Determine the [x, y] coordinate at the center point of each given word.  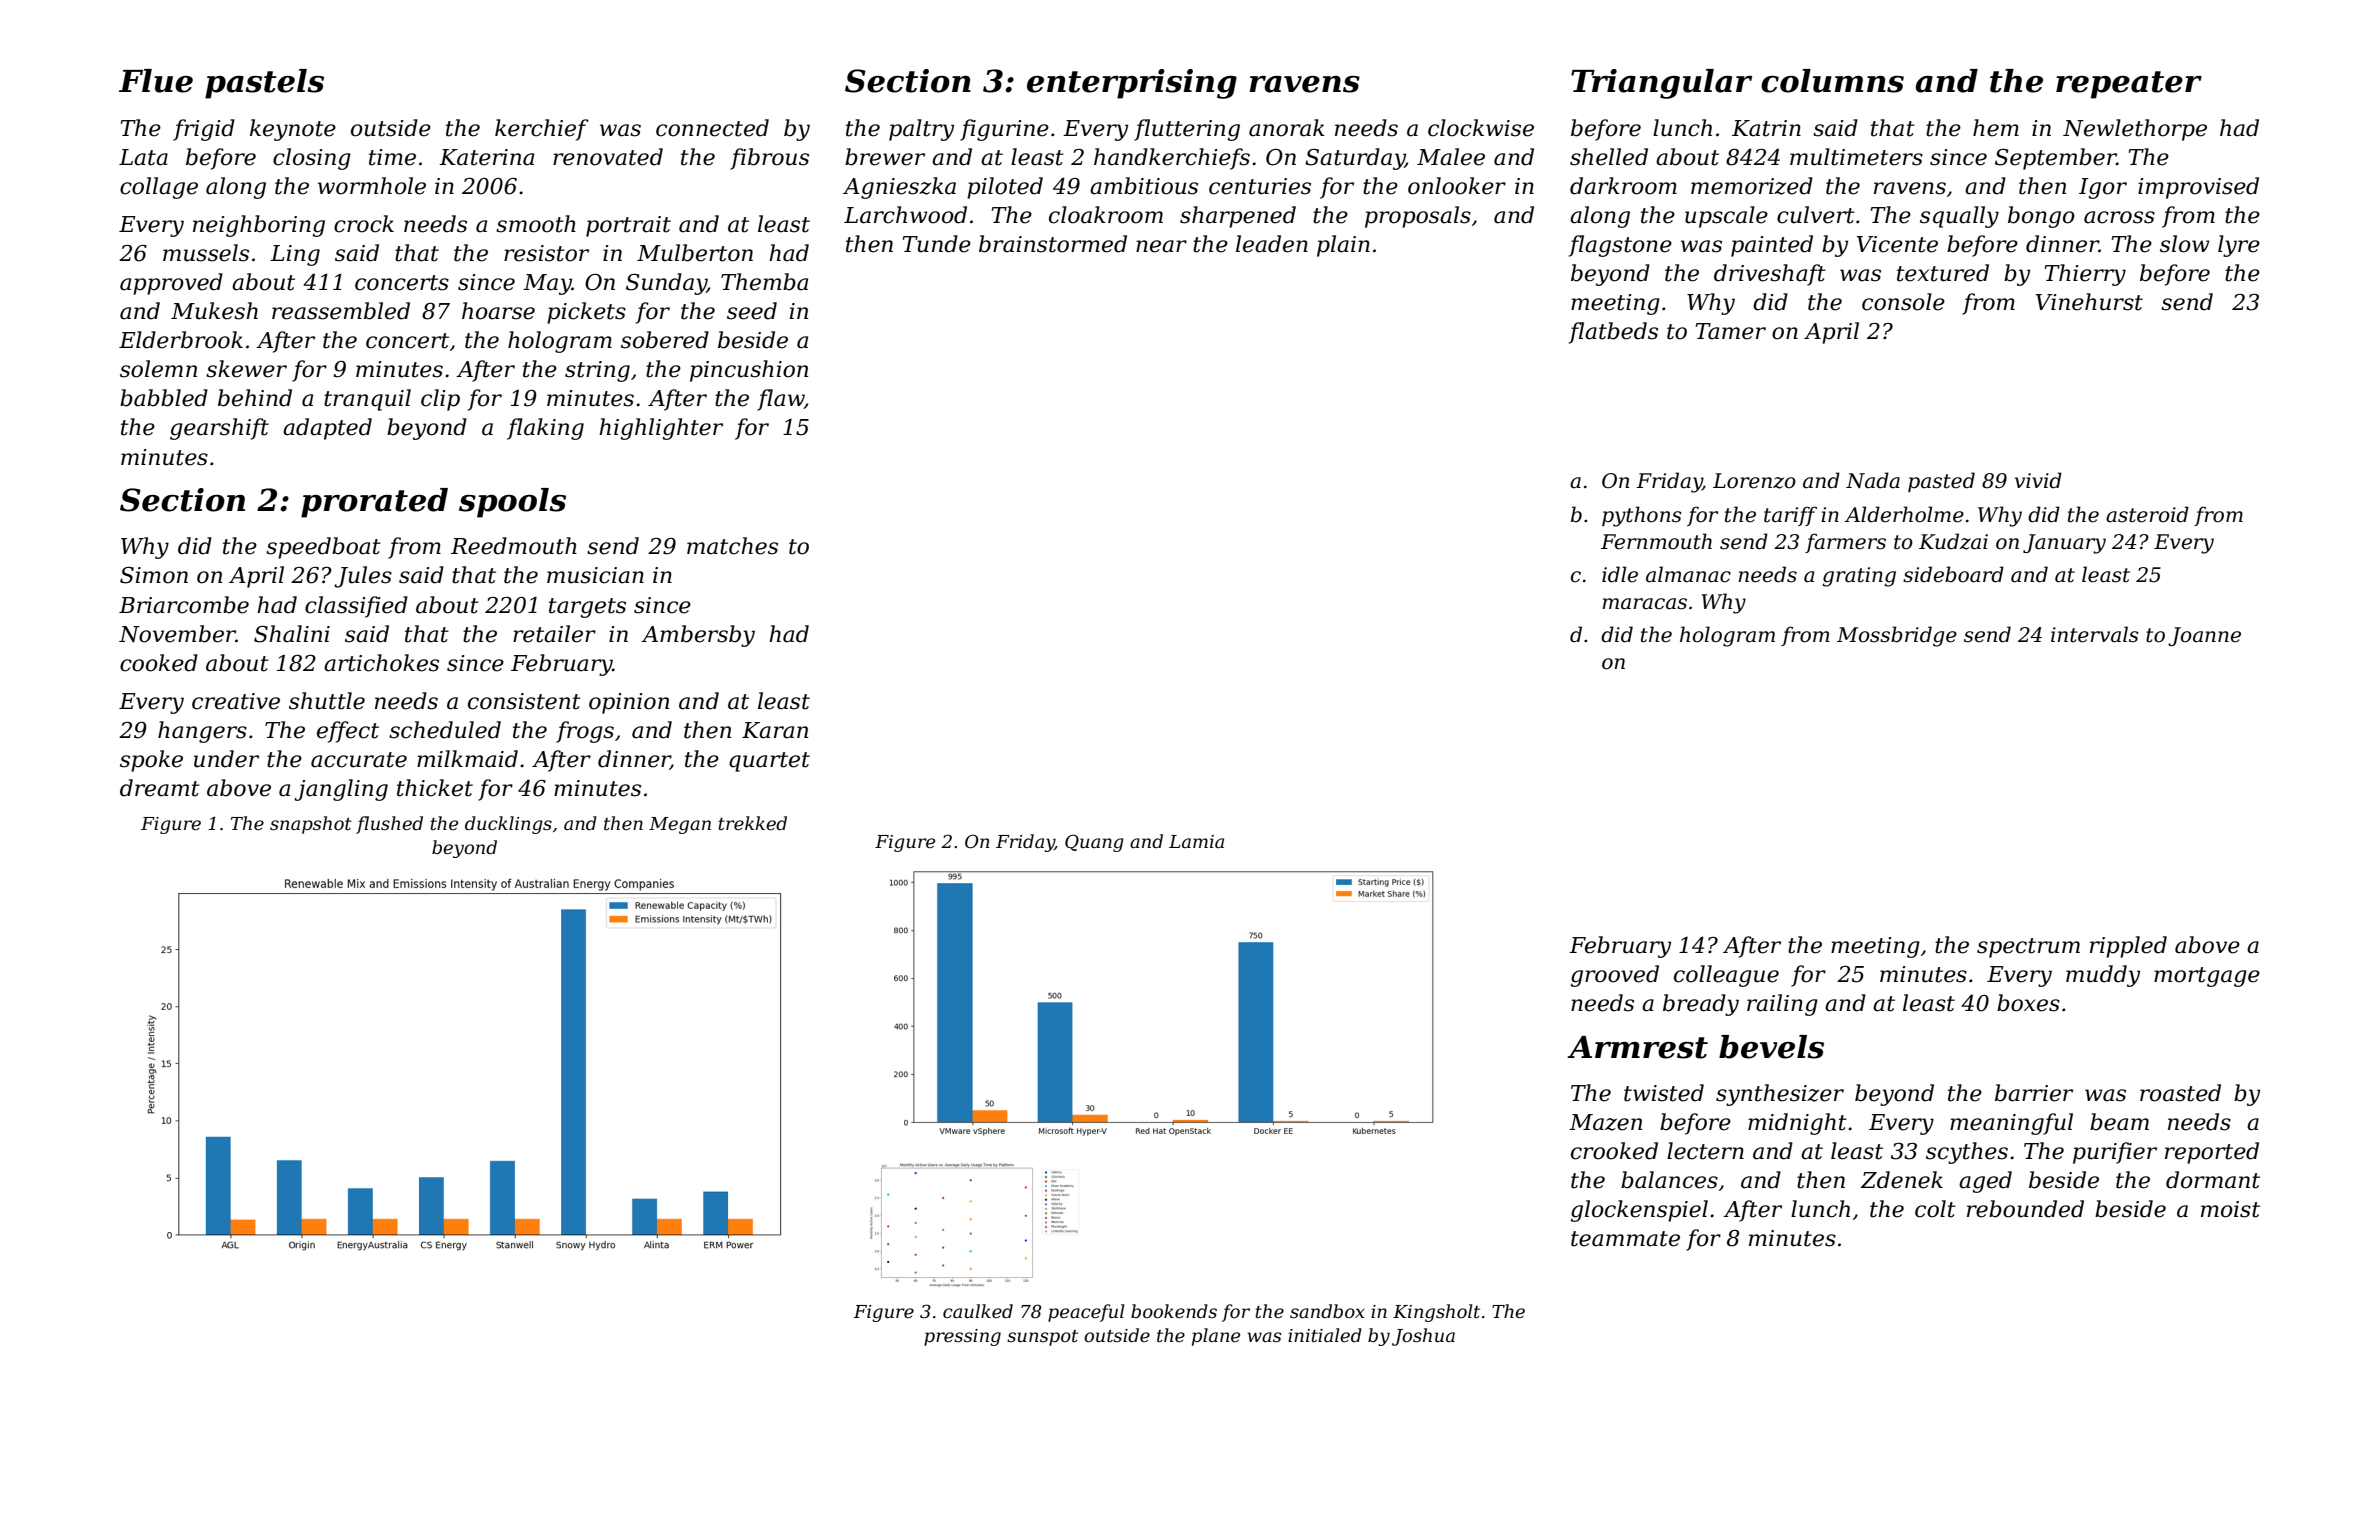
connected [712, 128]
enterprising [1132, 84]
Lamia [1196, 841]
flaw [780, 400]
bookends [1174, 1311]
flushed [389, 825]
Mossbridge [1897, 636]
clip [440, 400]
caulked [978, 1311]
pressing [962, 1337]
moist [2230, 1209]
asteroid [2147, 514]
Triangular [1661, 84]
